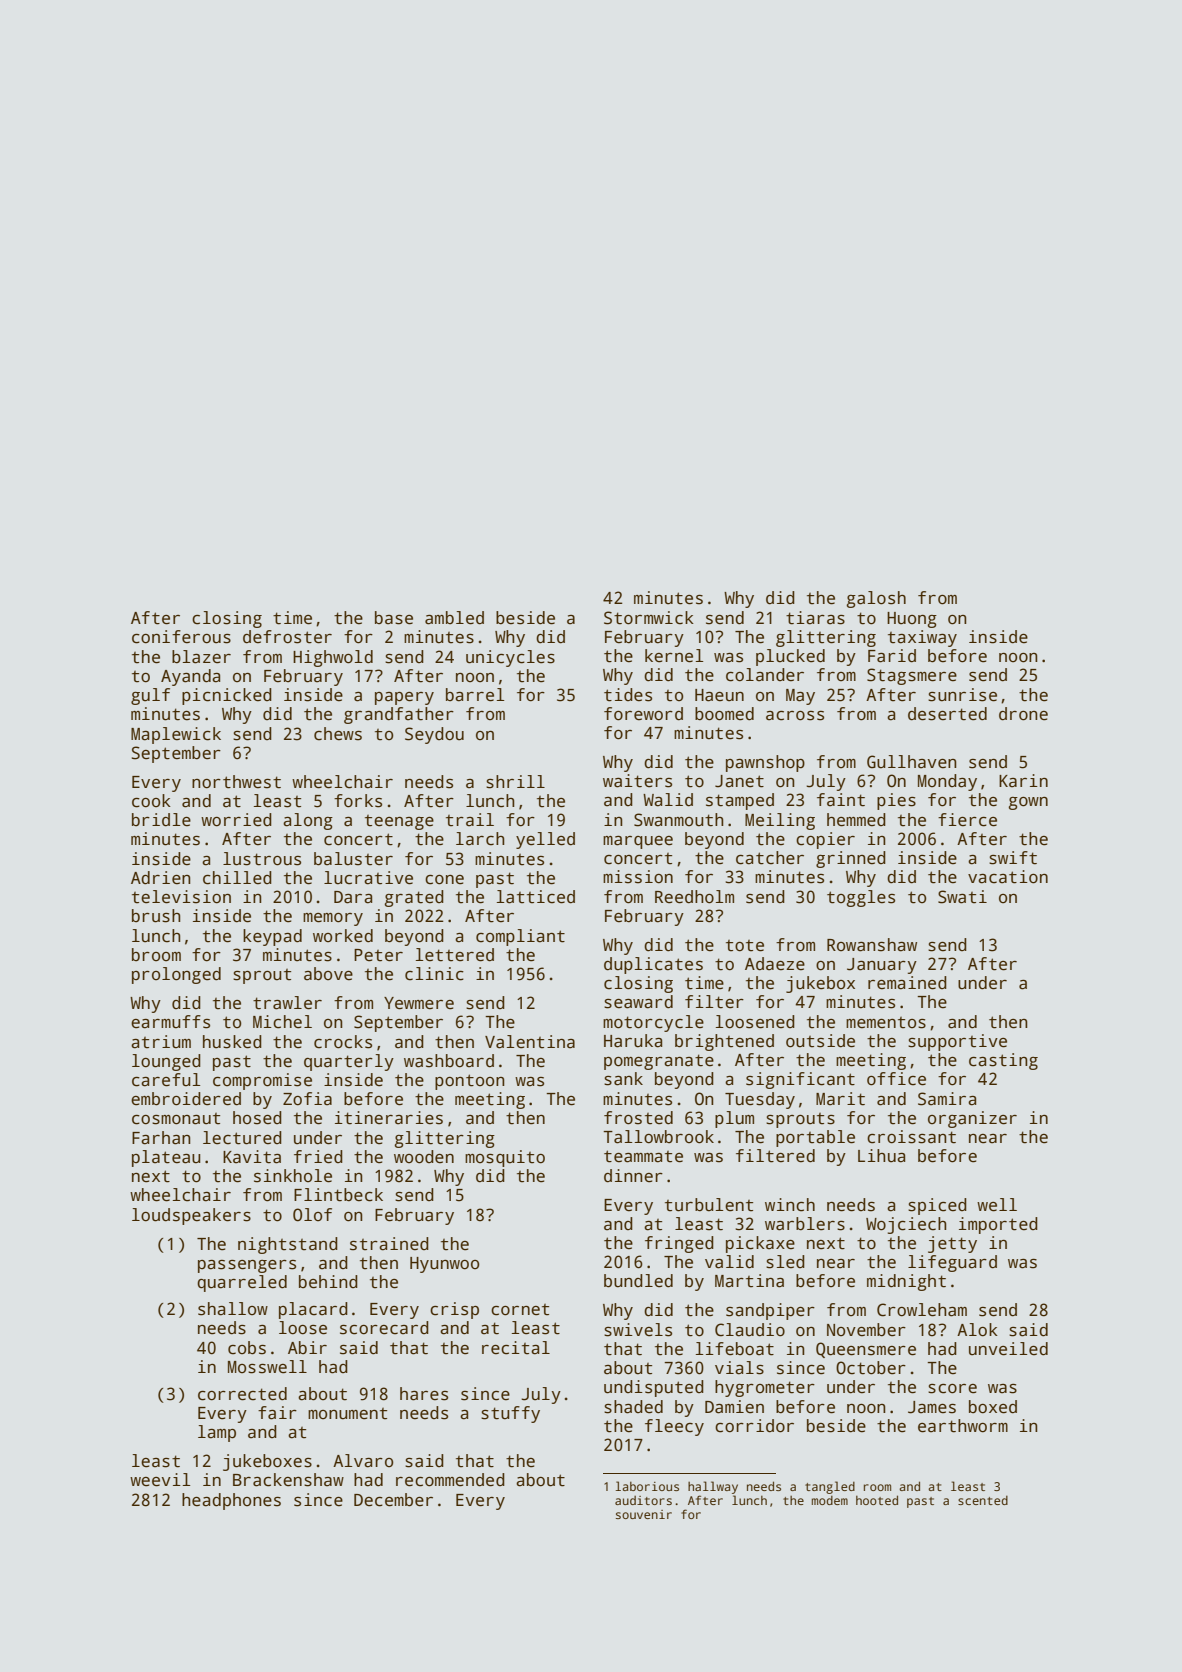  Describe the element at coordinates (1008, 1349) in the image. I see `unveiled` at that location.
